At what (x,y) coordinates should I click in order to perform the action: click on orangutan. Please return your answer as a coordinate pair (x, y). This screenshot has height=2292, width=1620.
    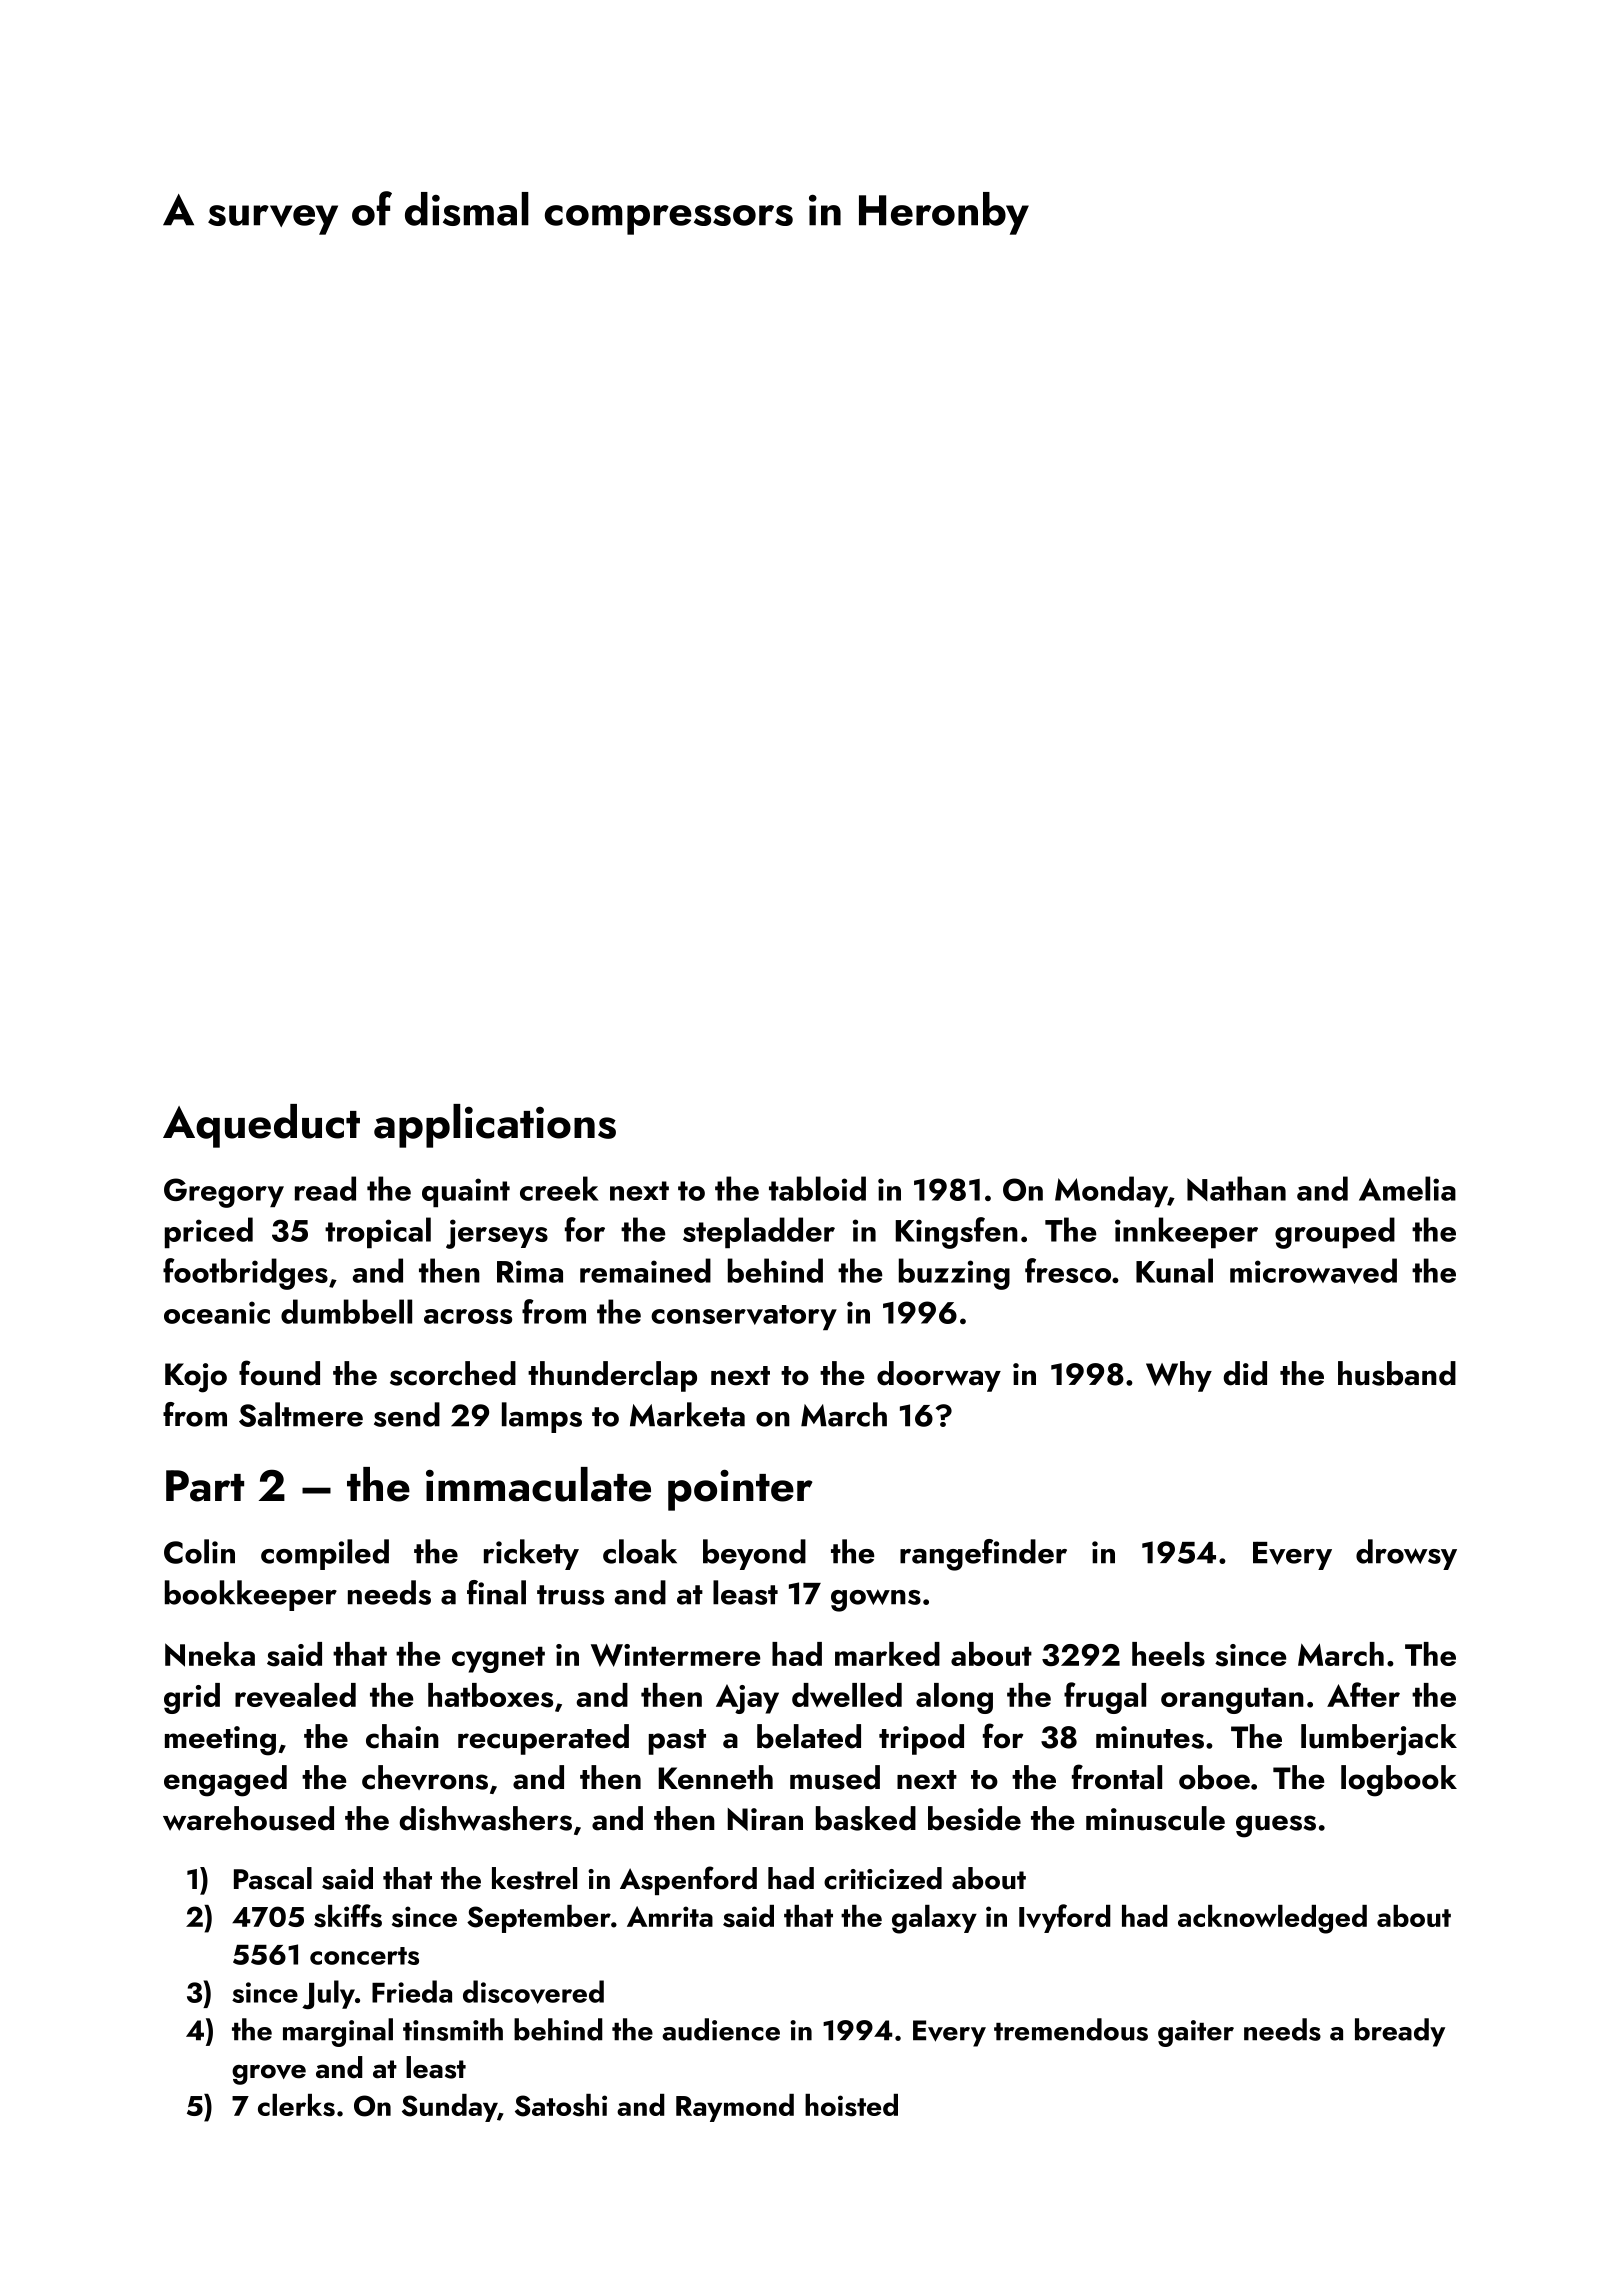
    Looking at the image, I should click on (1232, 1701).
